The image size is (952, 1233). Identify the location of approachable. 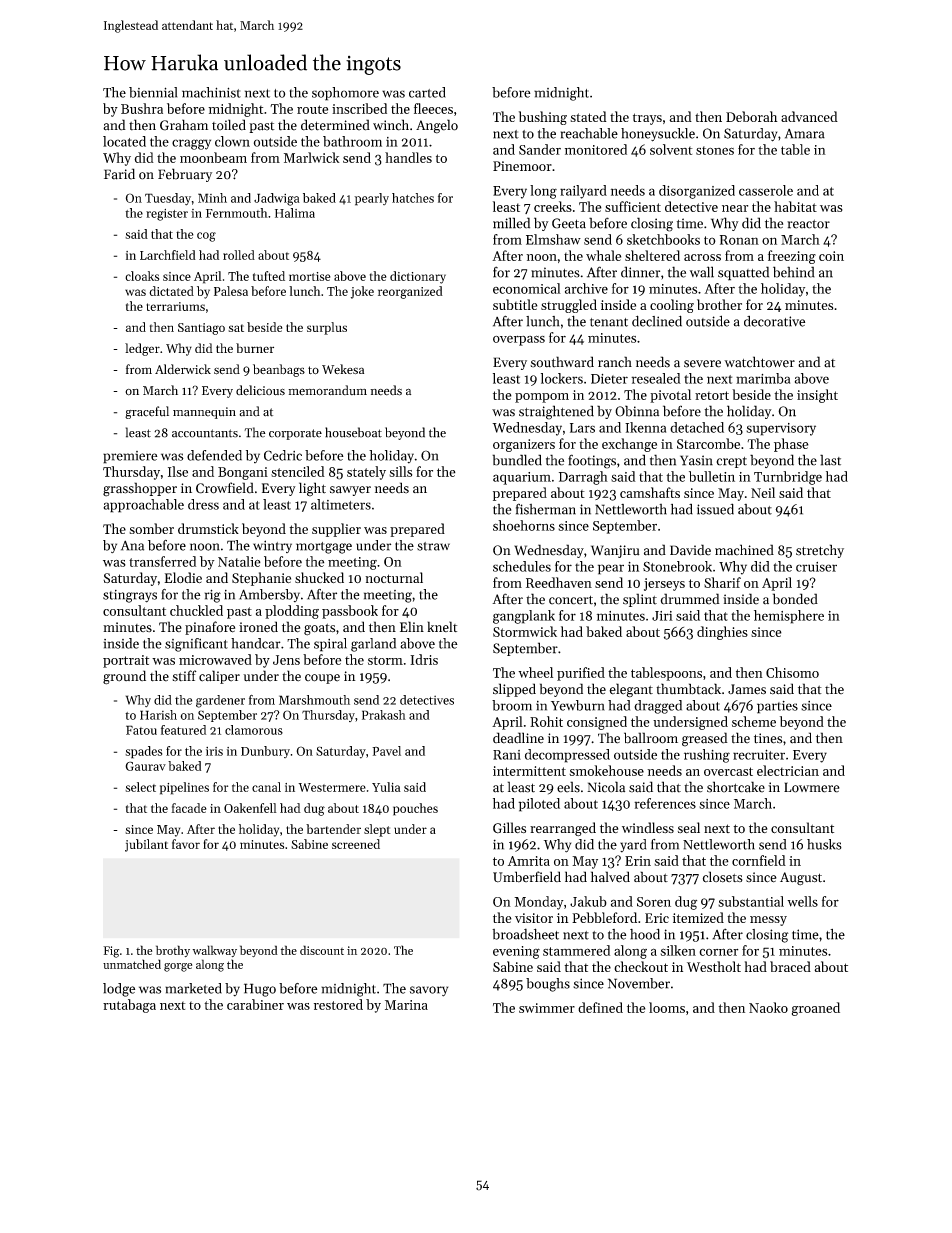
(143, 506).
